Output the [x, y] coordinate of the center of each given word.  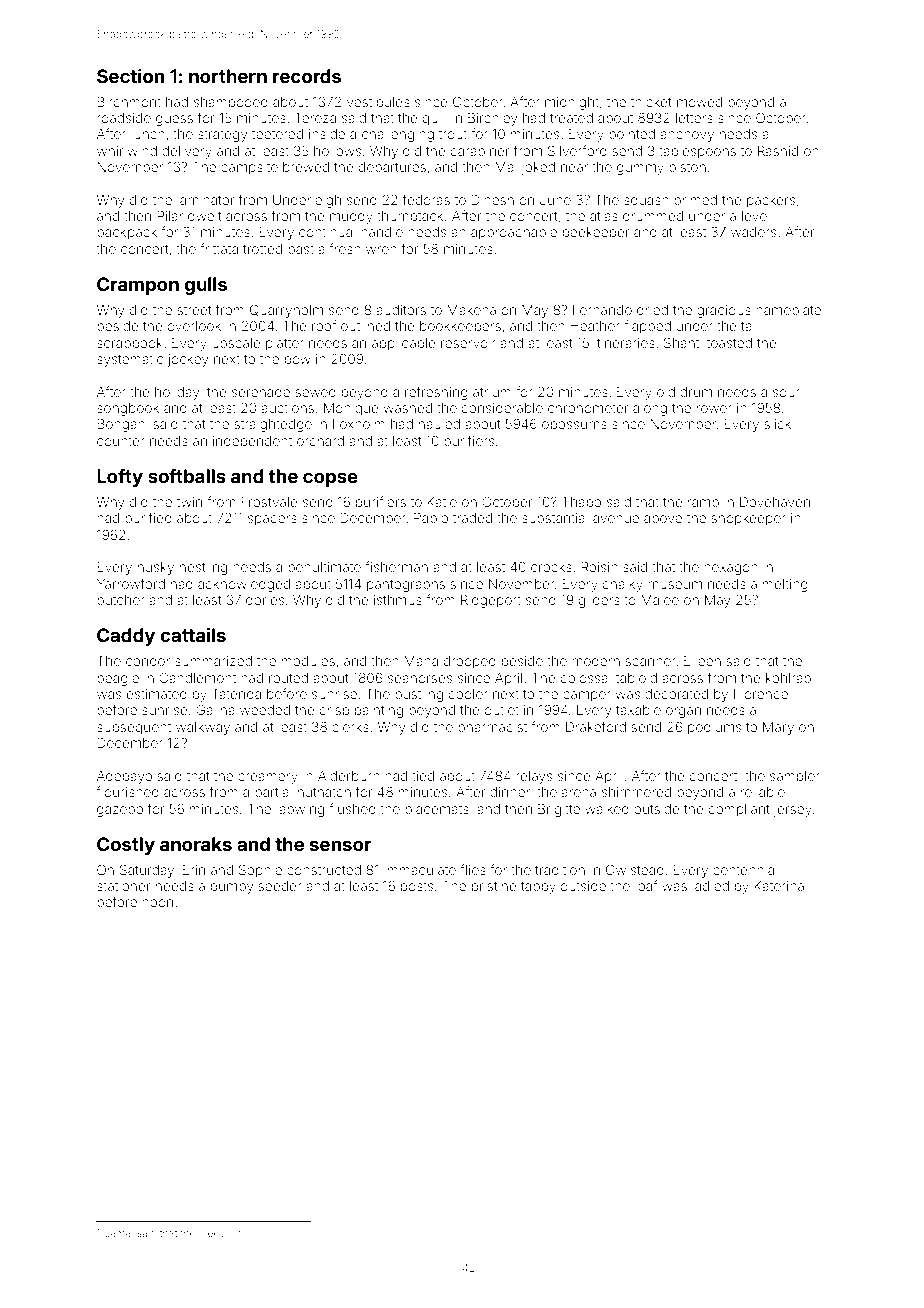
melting [785, 585]
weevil [214, 1233]
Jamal [119, 1233]
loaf [646, 885]
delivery [187, 152]
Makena [471, 310]
